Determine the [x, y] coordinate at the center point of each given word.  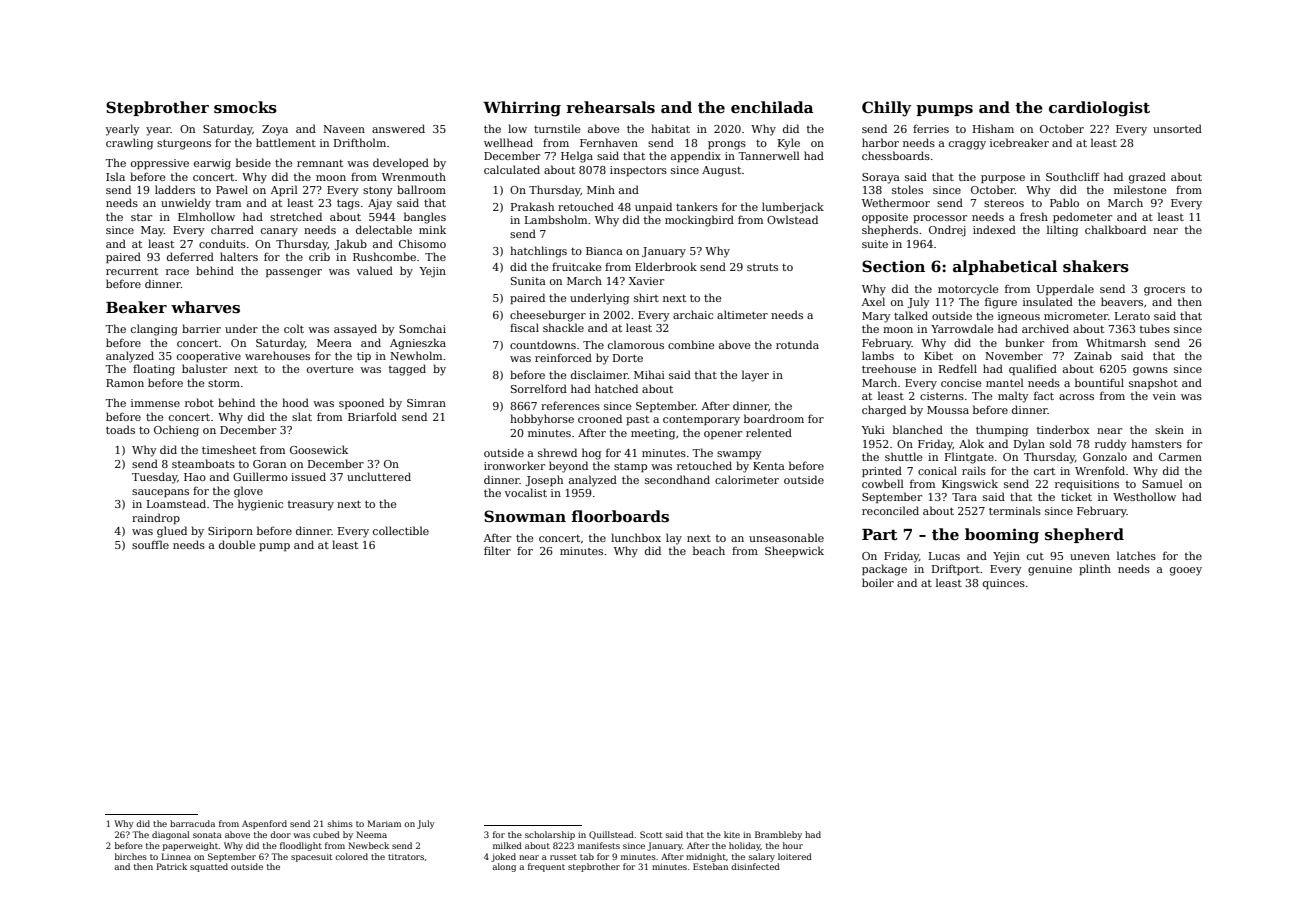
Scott [651, 834]
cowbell [883, 483]
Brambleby [778, 835]
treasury [311, 506]
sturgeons [184, 145]
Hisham [993, 128]
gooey [1186, 571]
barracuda [192, 823]
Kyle [789, 144]
